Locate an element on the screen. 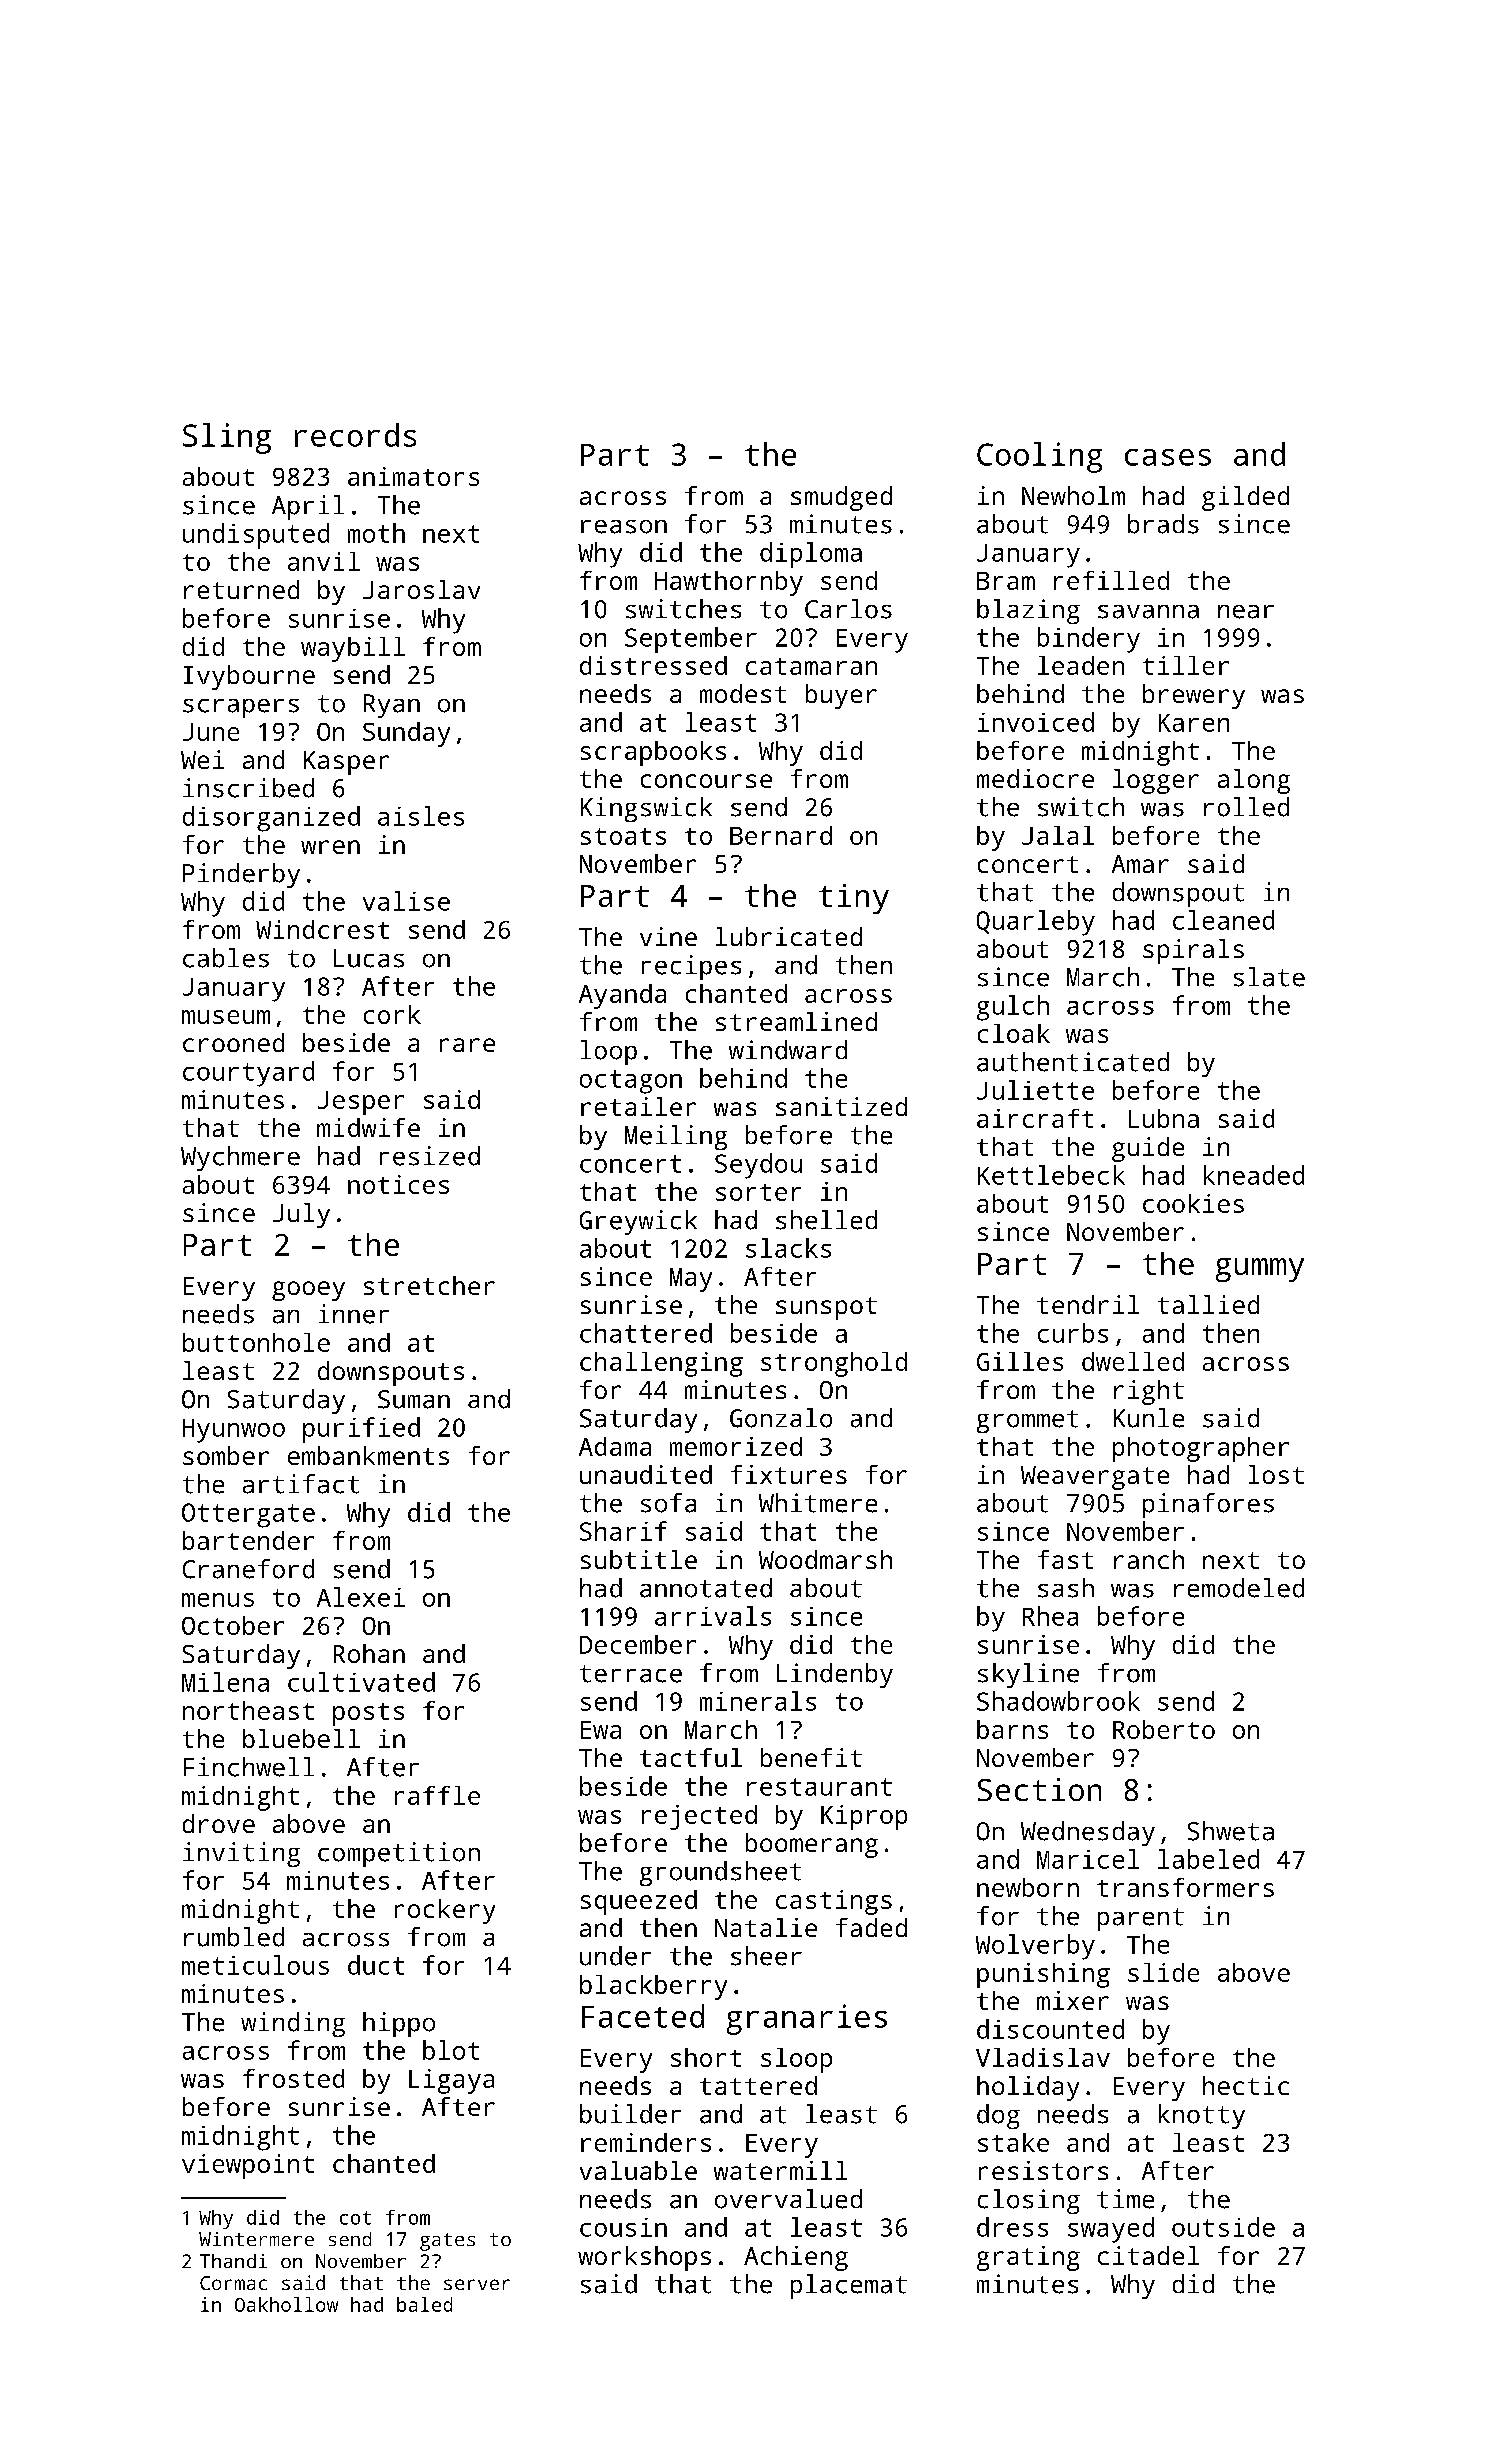 This screenshot has height=2464, width=1496. Jesper is located at coordinates (361, 1103).
